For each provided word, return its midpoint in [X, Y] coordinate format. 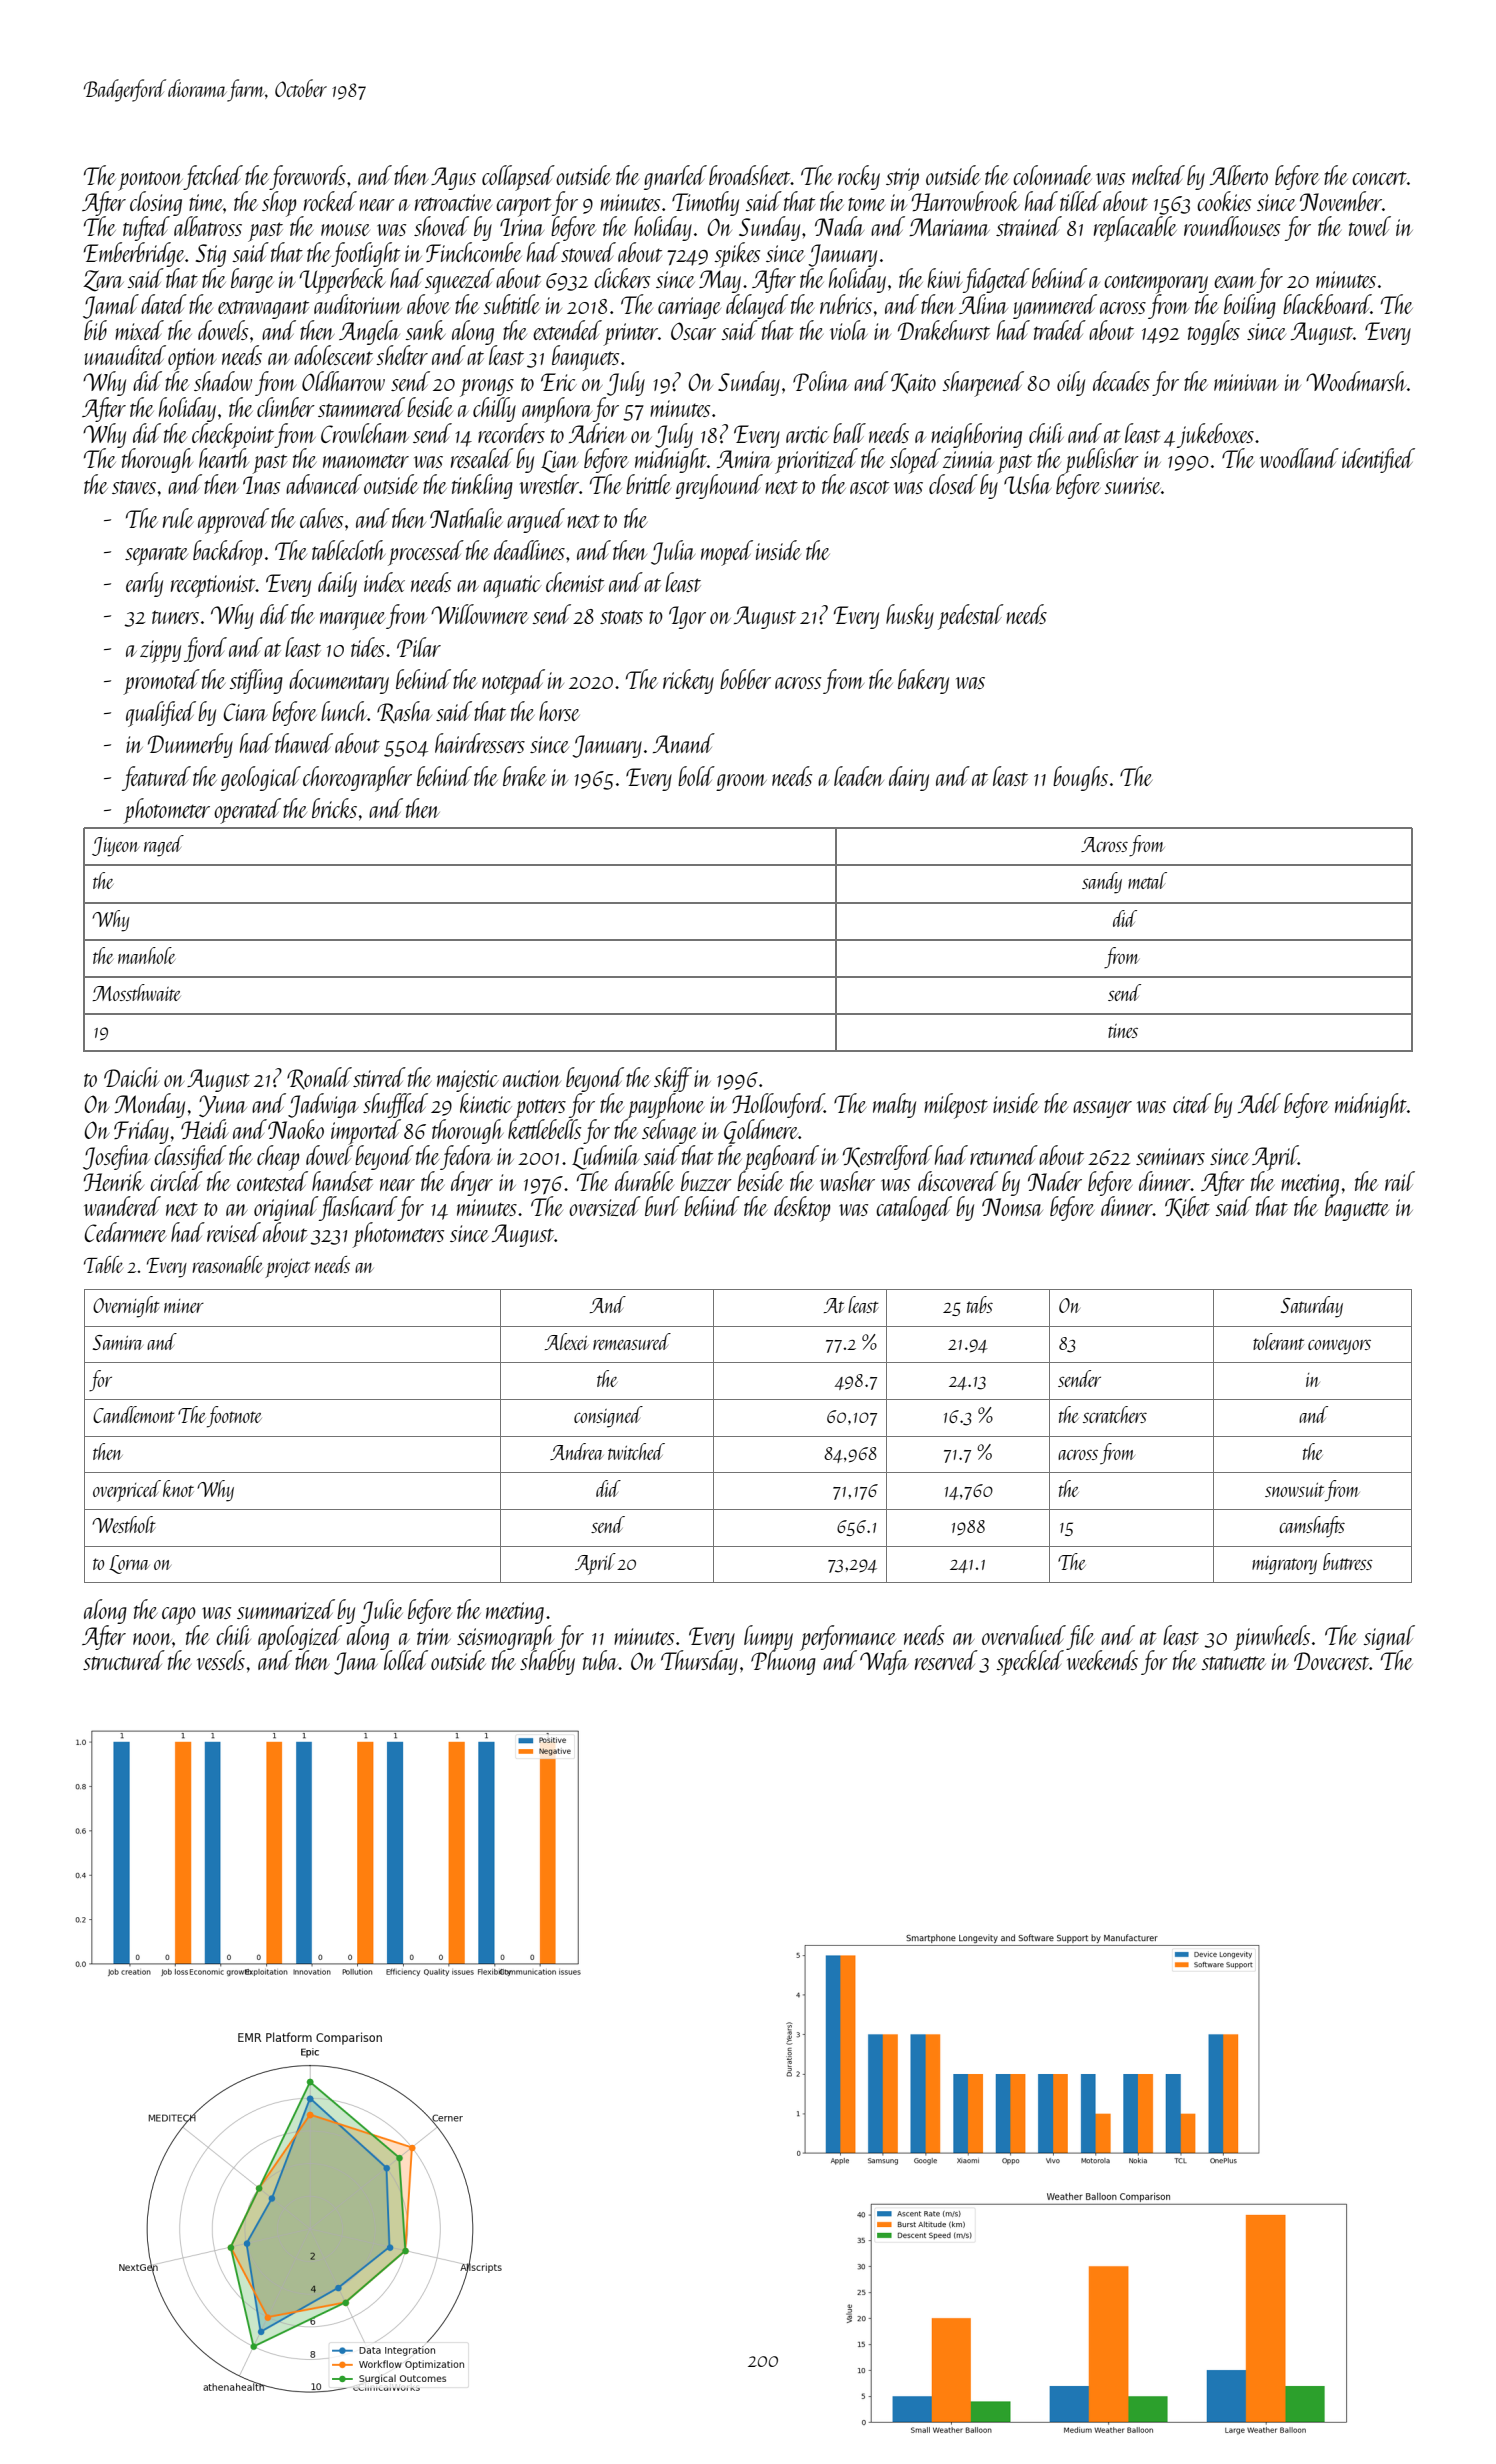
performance [849, 1638]
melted [1158, 175]
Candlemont [134, 1414]
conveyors [1339, 1347]
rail [1400, 1181]
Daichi [131, 1077]
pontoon [150, 181]
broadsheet [750, 175]
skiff [673, 1079]
